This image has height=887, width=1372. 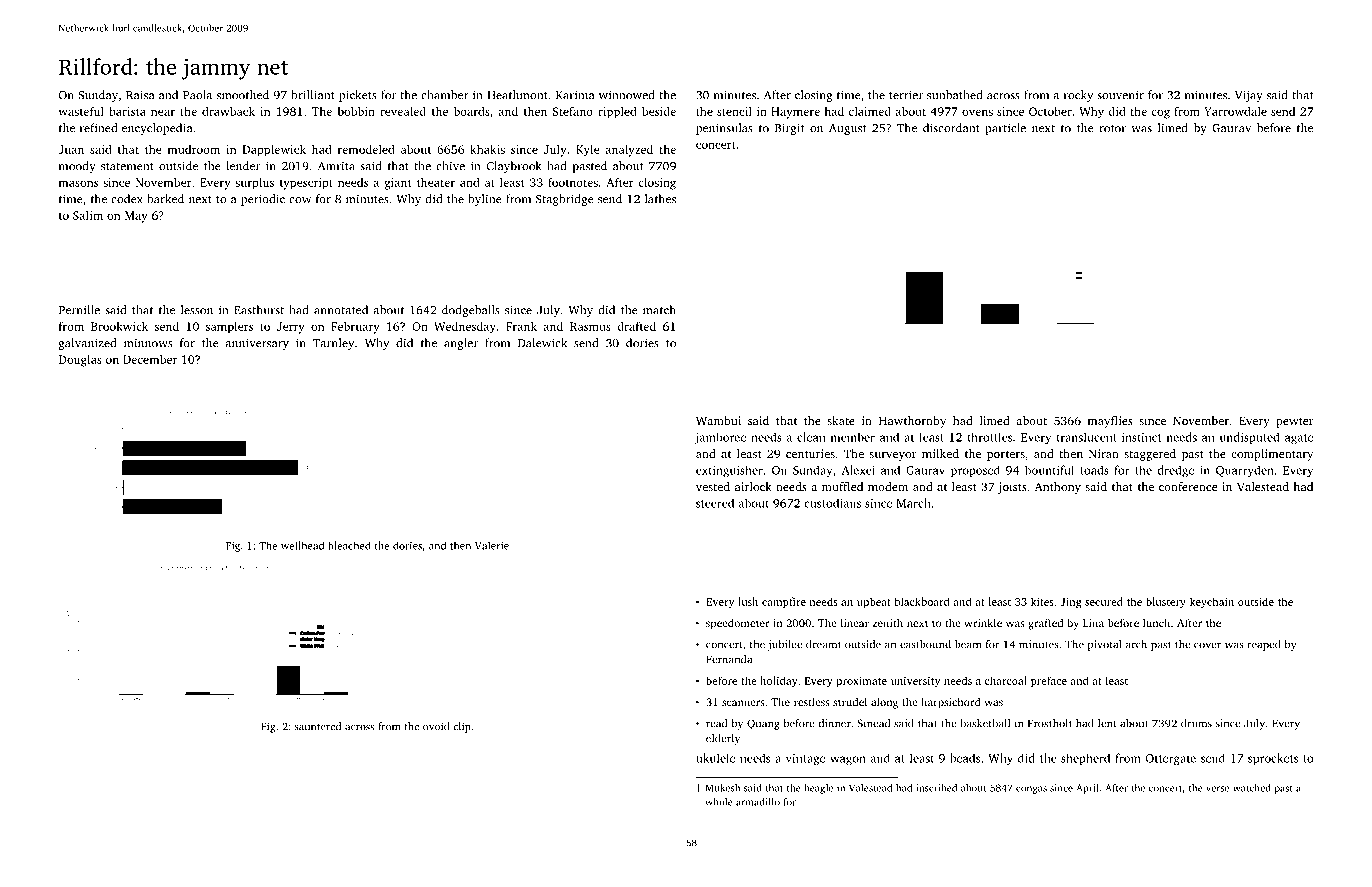 I want to click on Yarrowdale, so click(x=1235, y=111).
